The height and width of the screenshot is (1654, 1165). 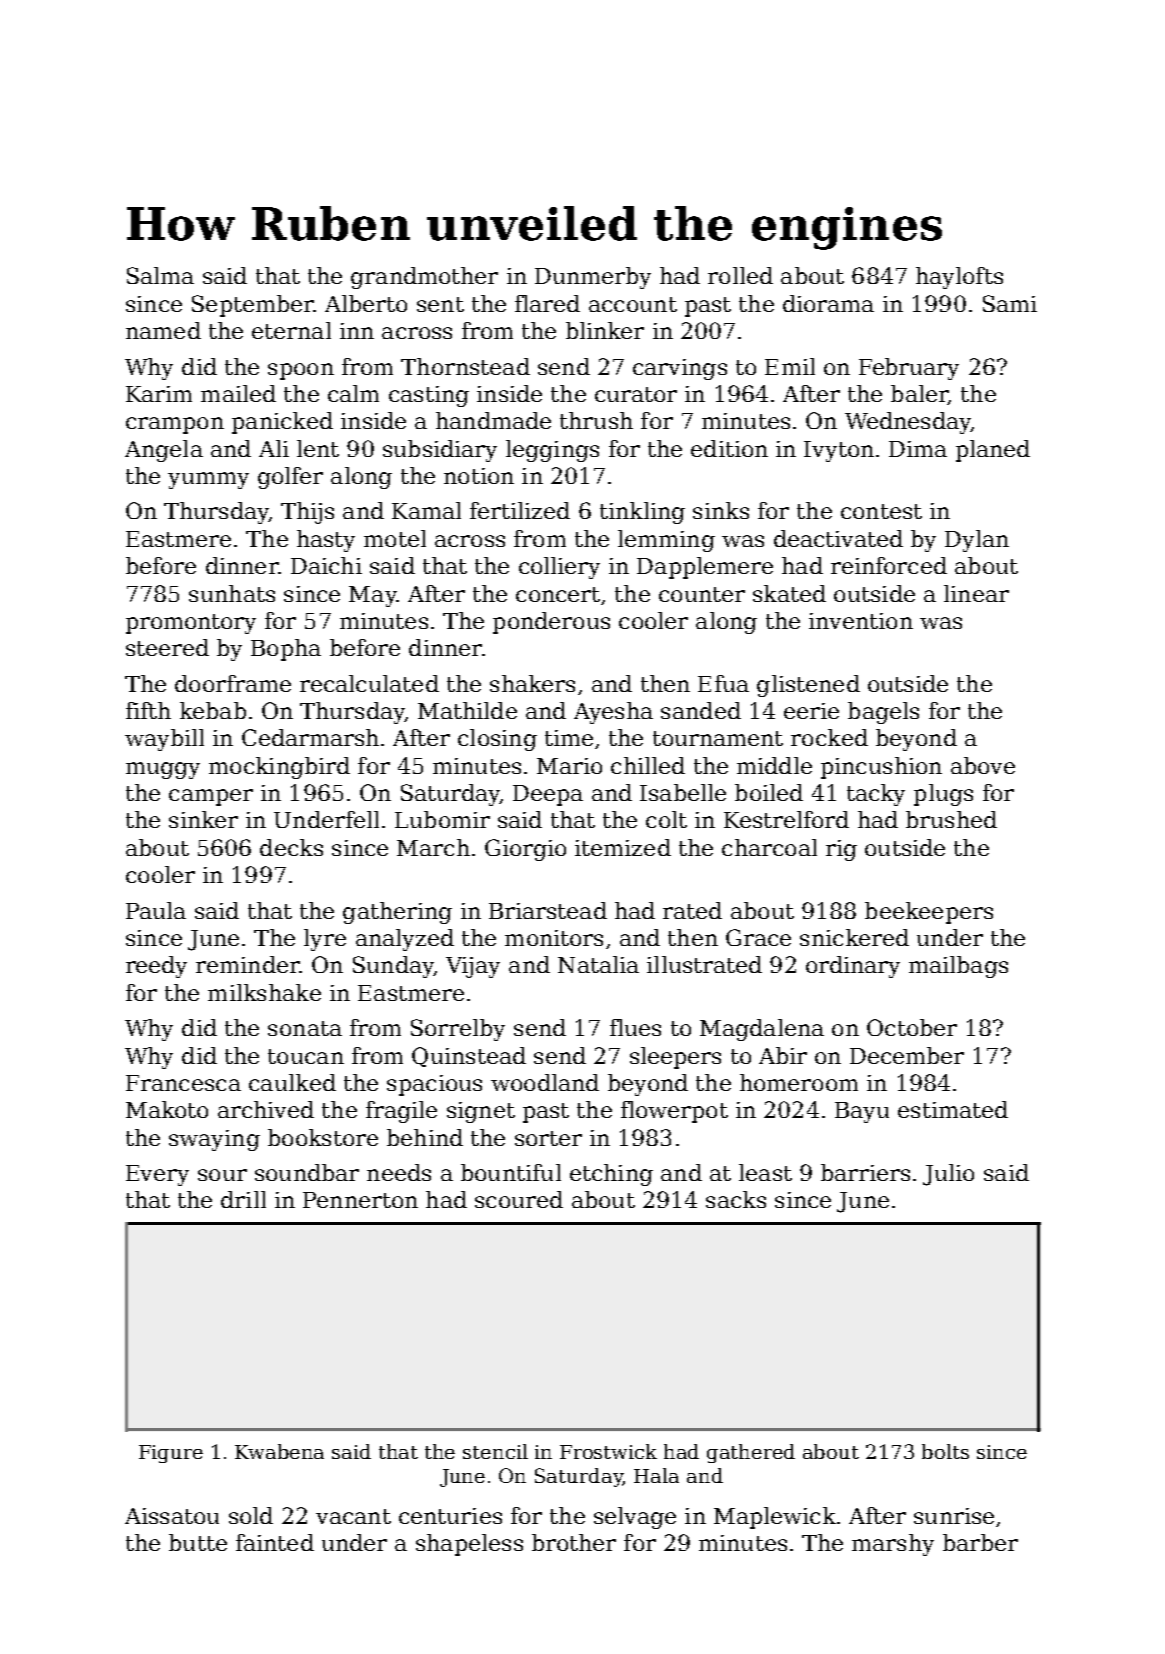 What do you see at coordinates (909, 369) in the screenshot?
I see `February` at bounding box center [909, 369].
